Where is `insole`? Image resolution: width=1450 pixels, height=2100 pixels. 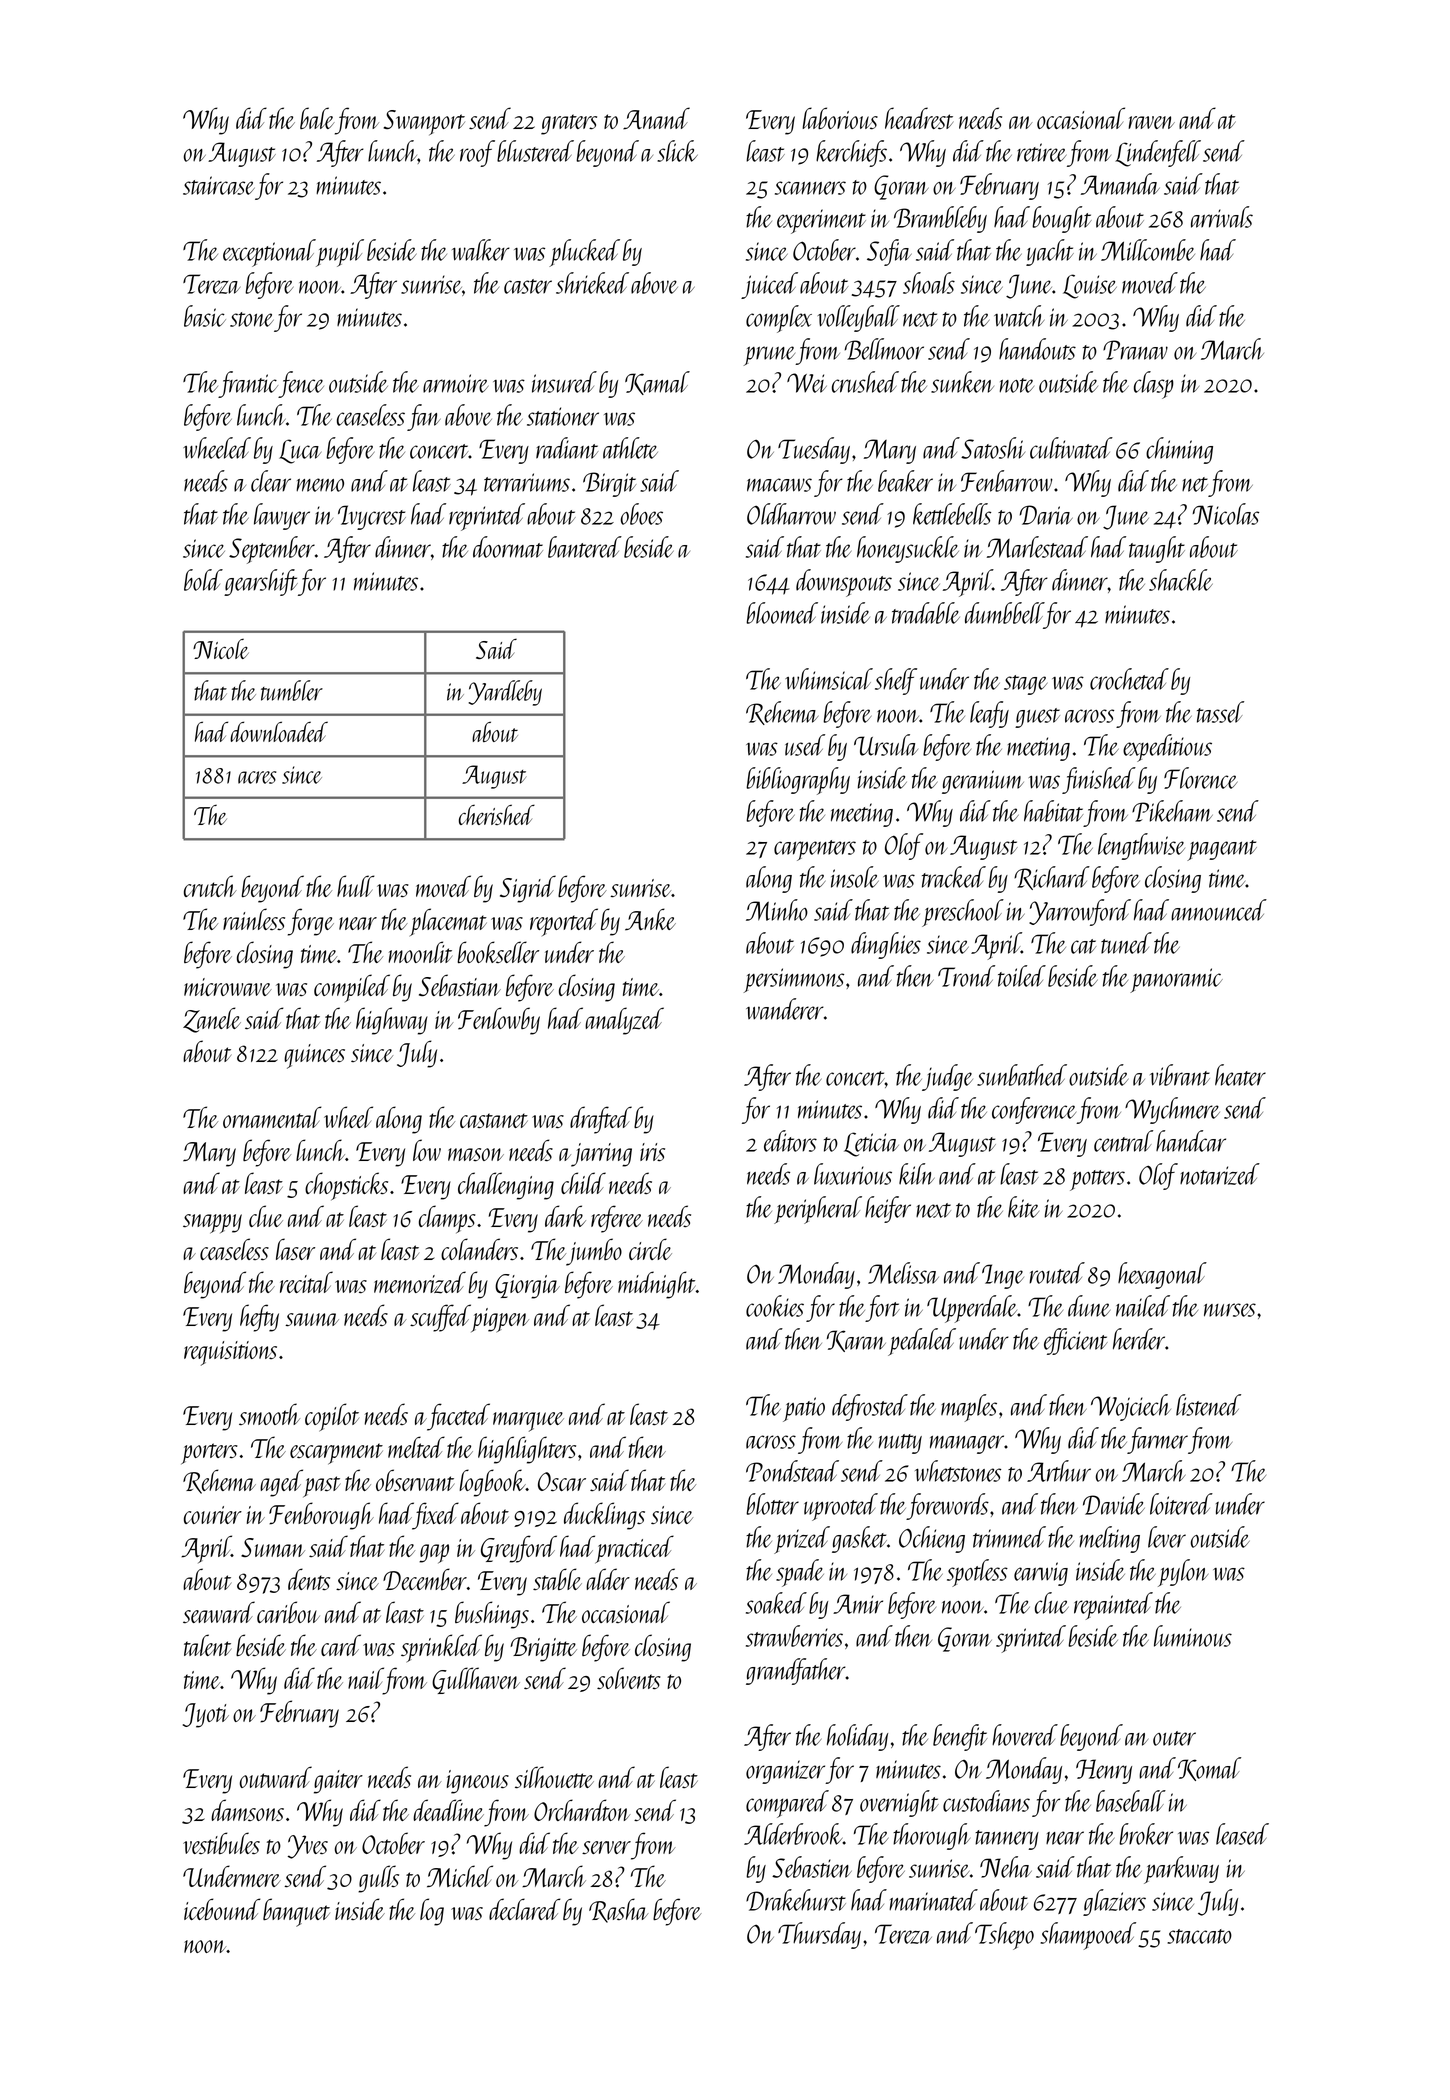
insole is located at coordinates (855, 877).
